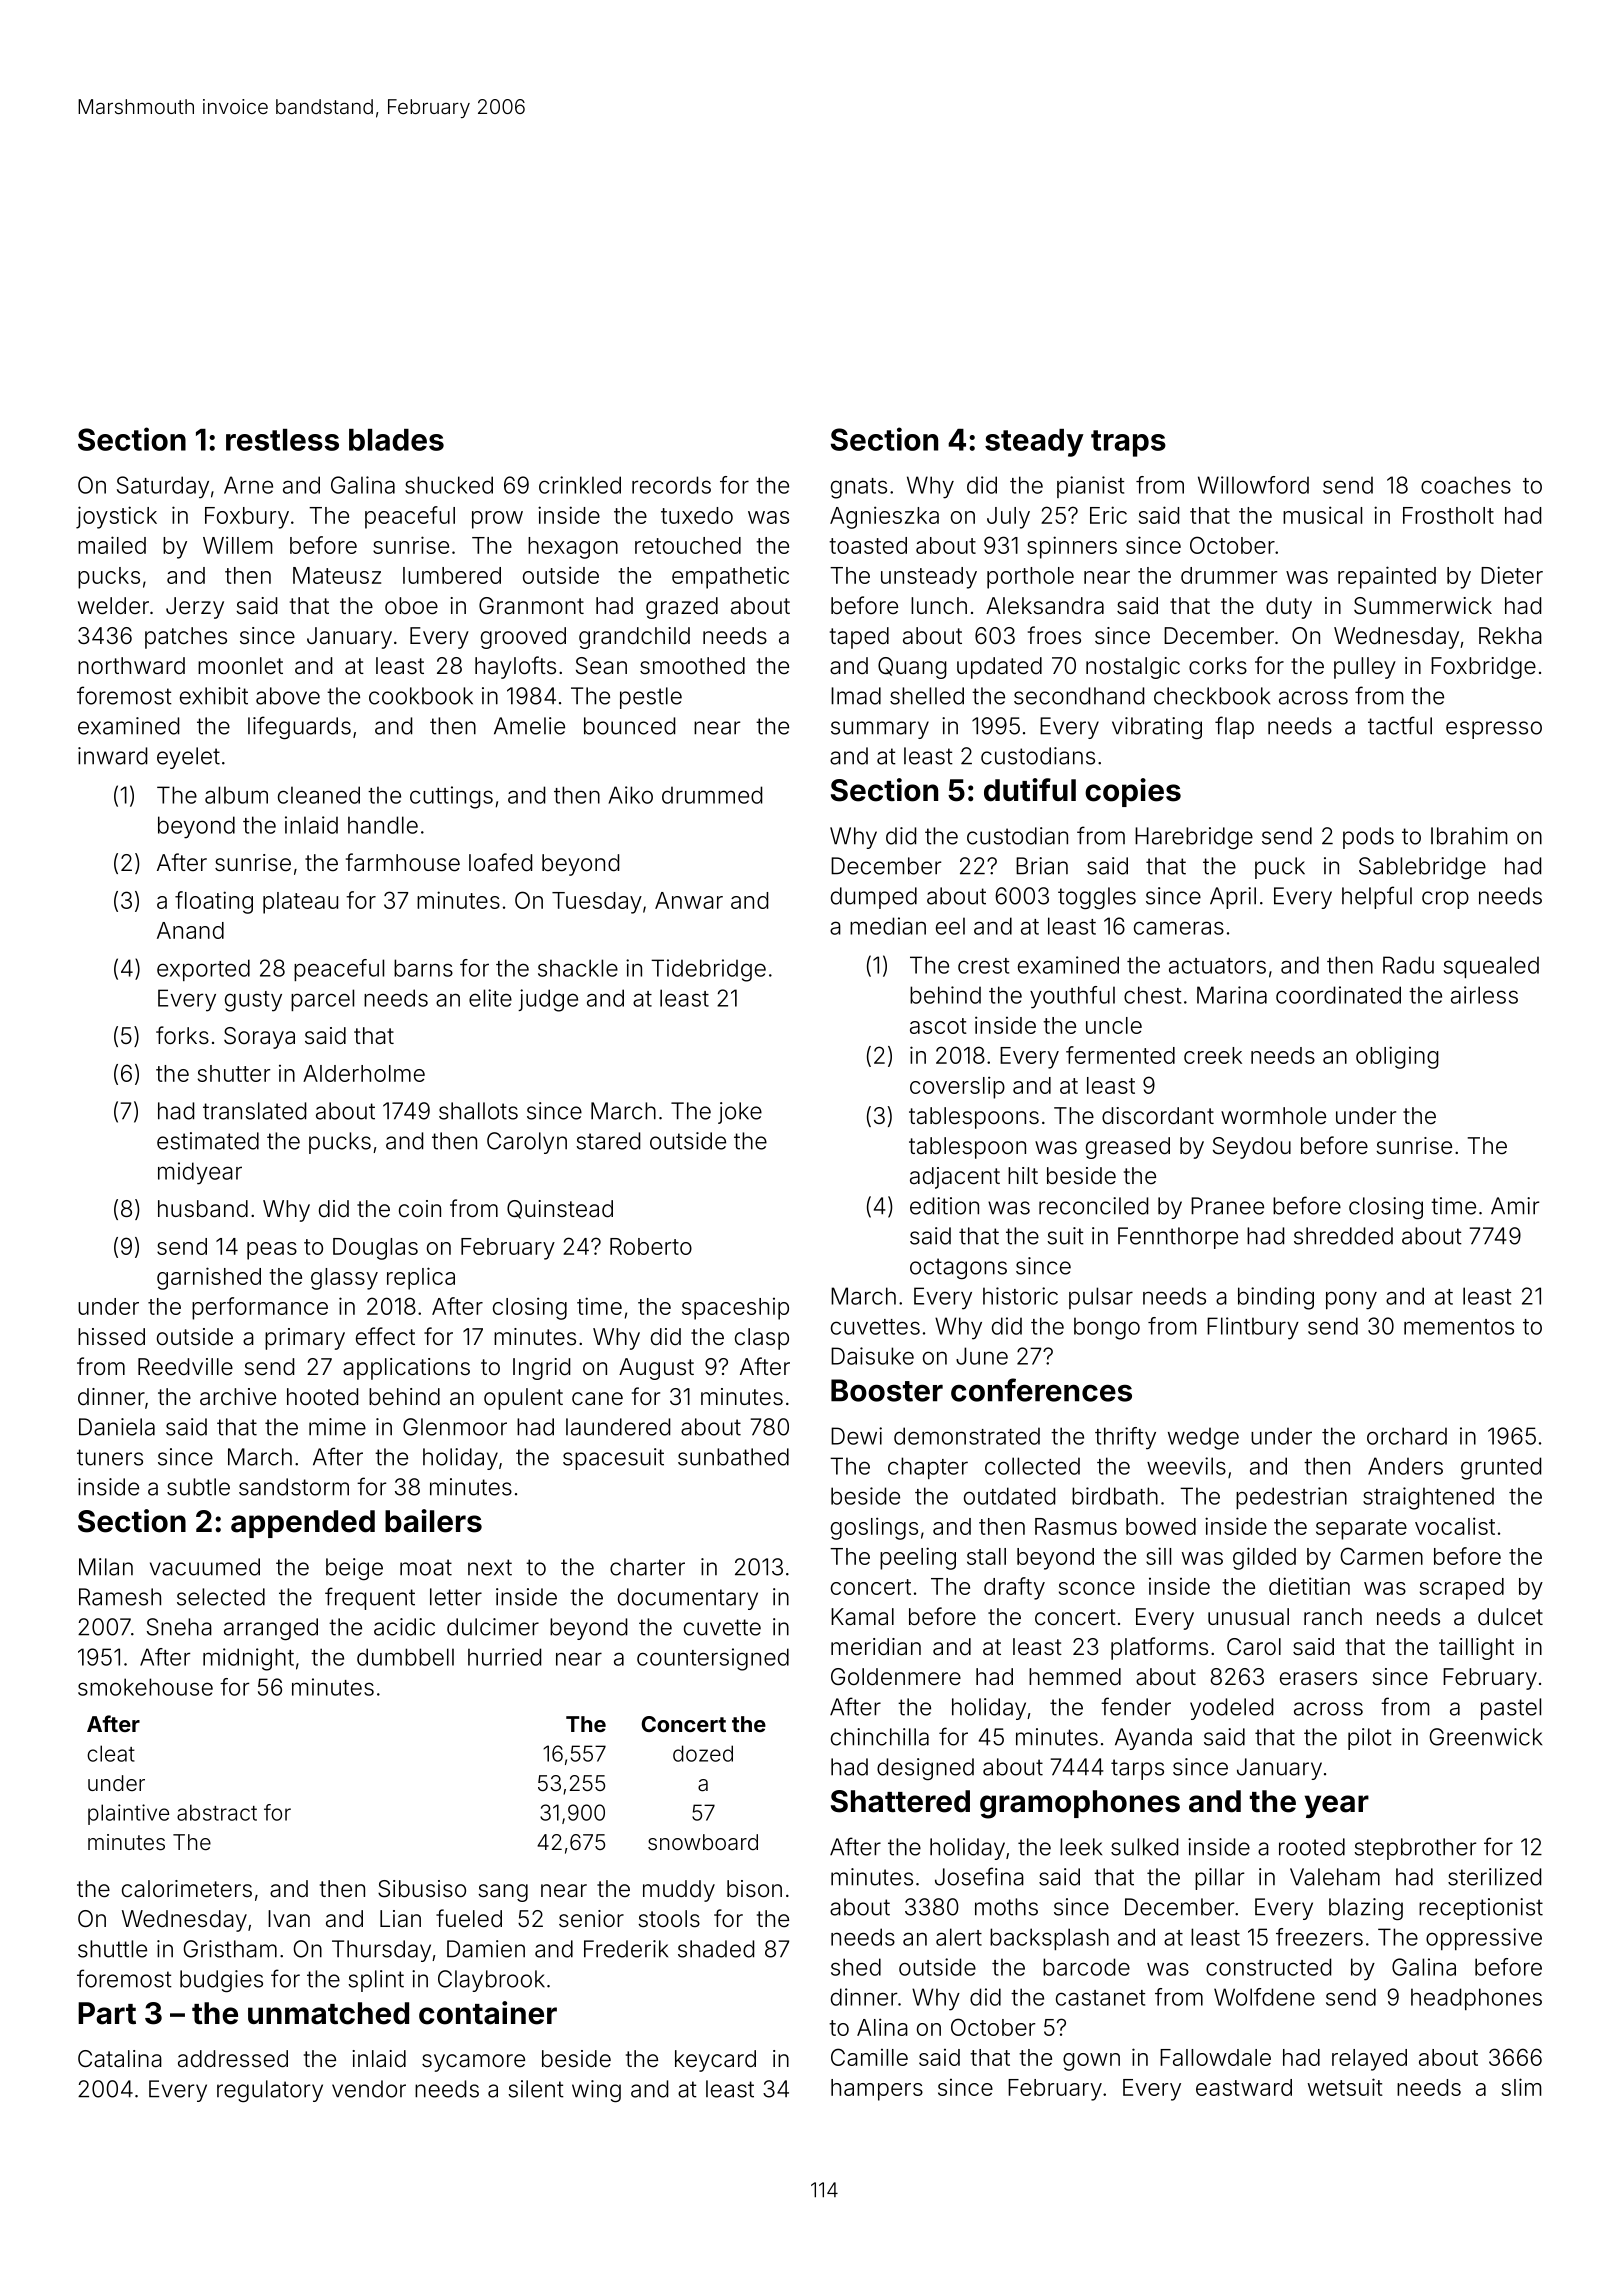 This screenshot has height=2292, width=1620. I want to click on hampers, so click(877, 2090).
